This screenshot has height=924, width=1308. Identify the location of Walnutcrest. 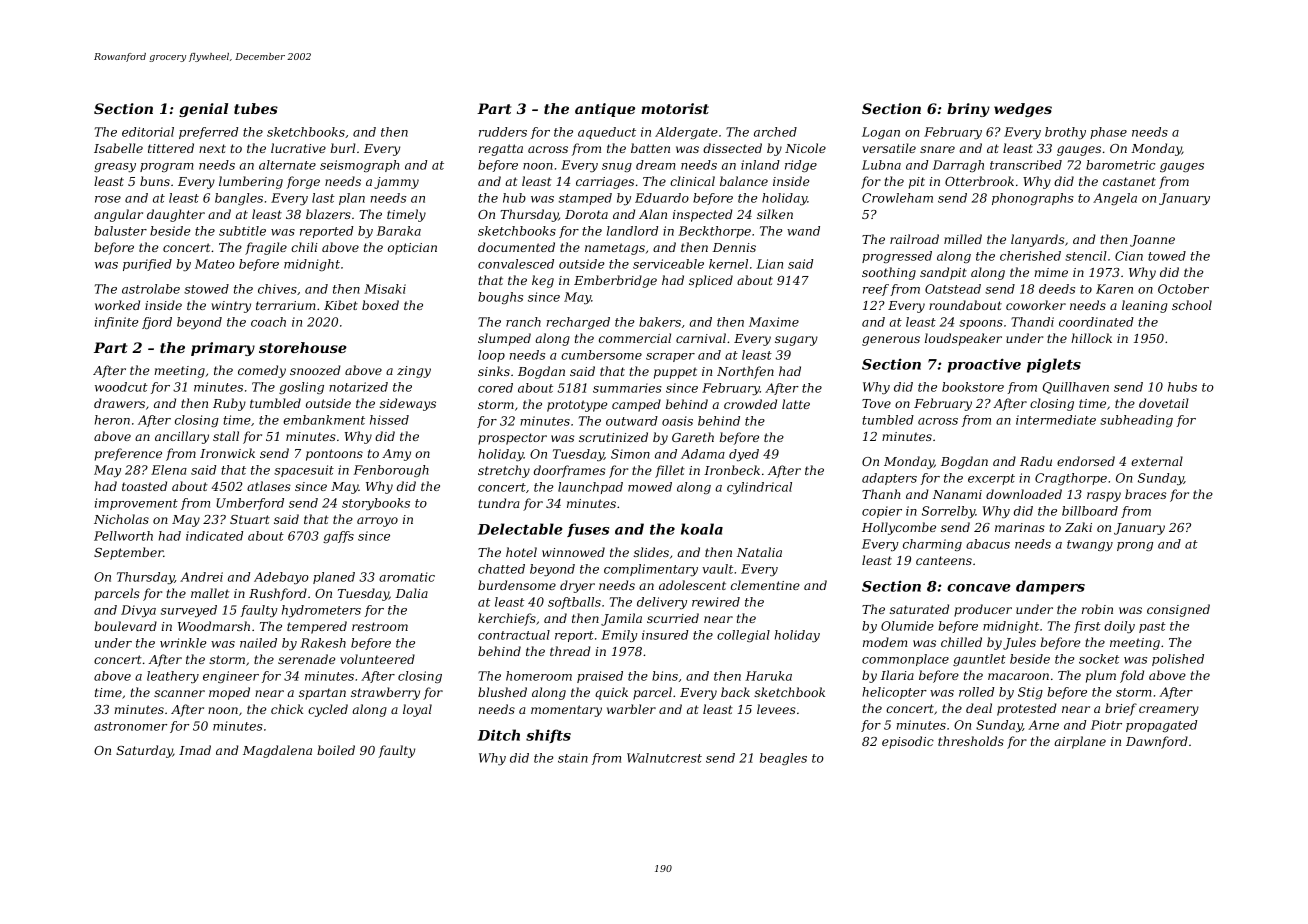
(664, 758).
